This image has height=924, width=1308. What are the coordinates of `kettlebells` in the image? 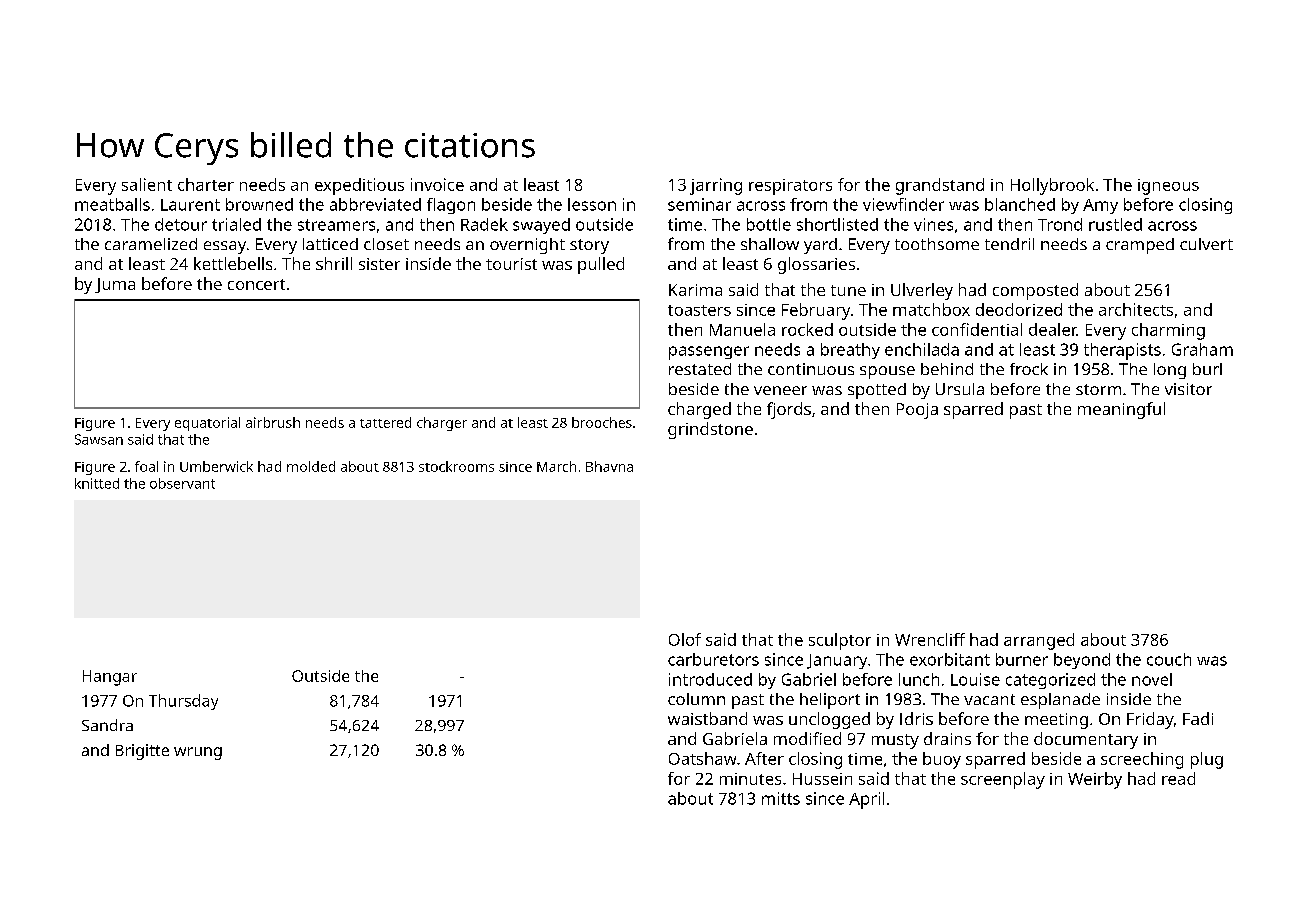 It's located at (233, 263).
